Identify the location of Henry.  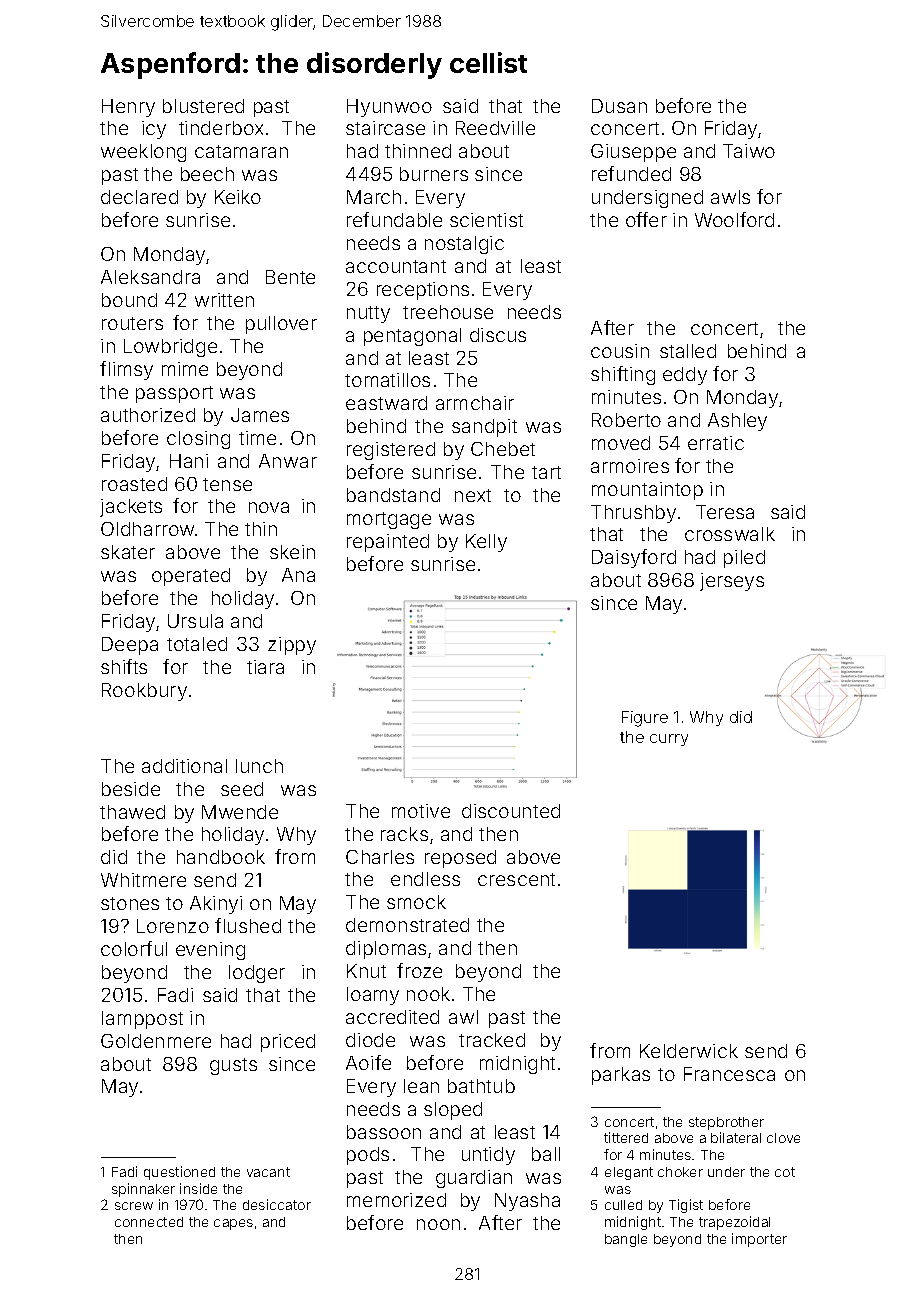
(128, 108).
